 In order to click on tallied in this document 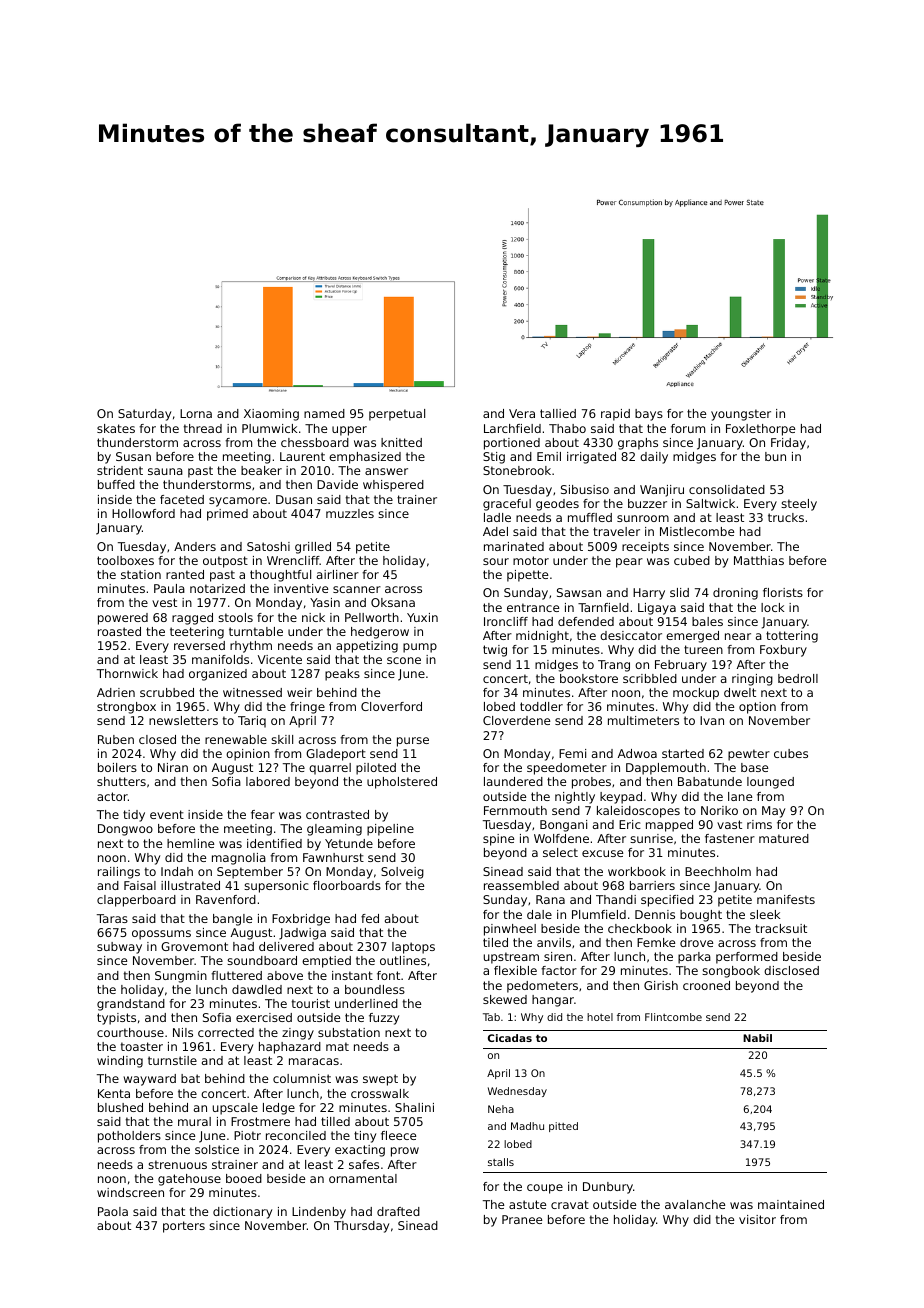, I will do `click(558, 413)`.
